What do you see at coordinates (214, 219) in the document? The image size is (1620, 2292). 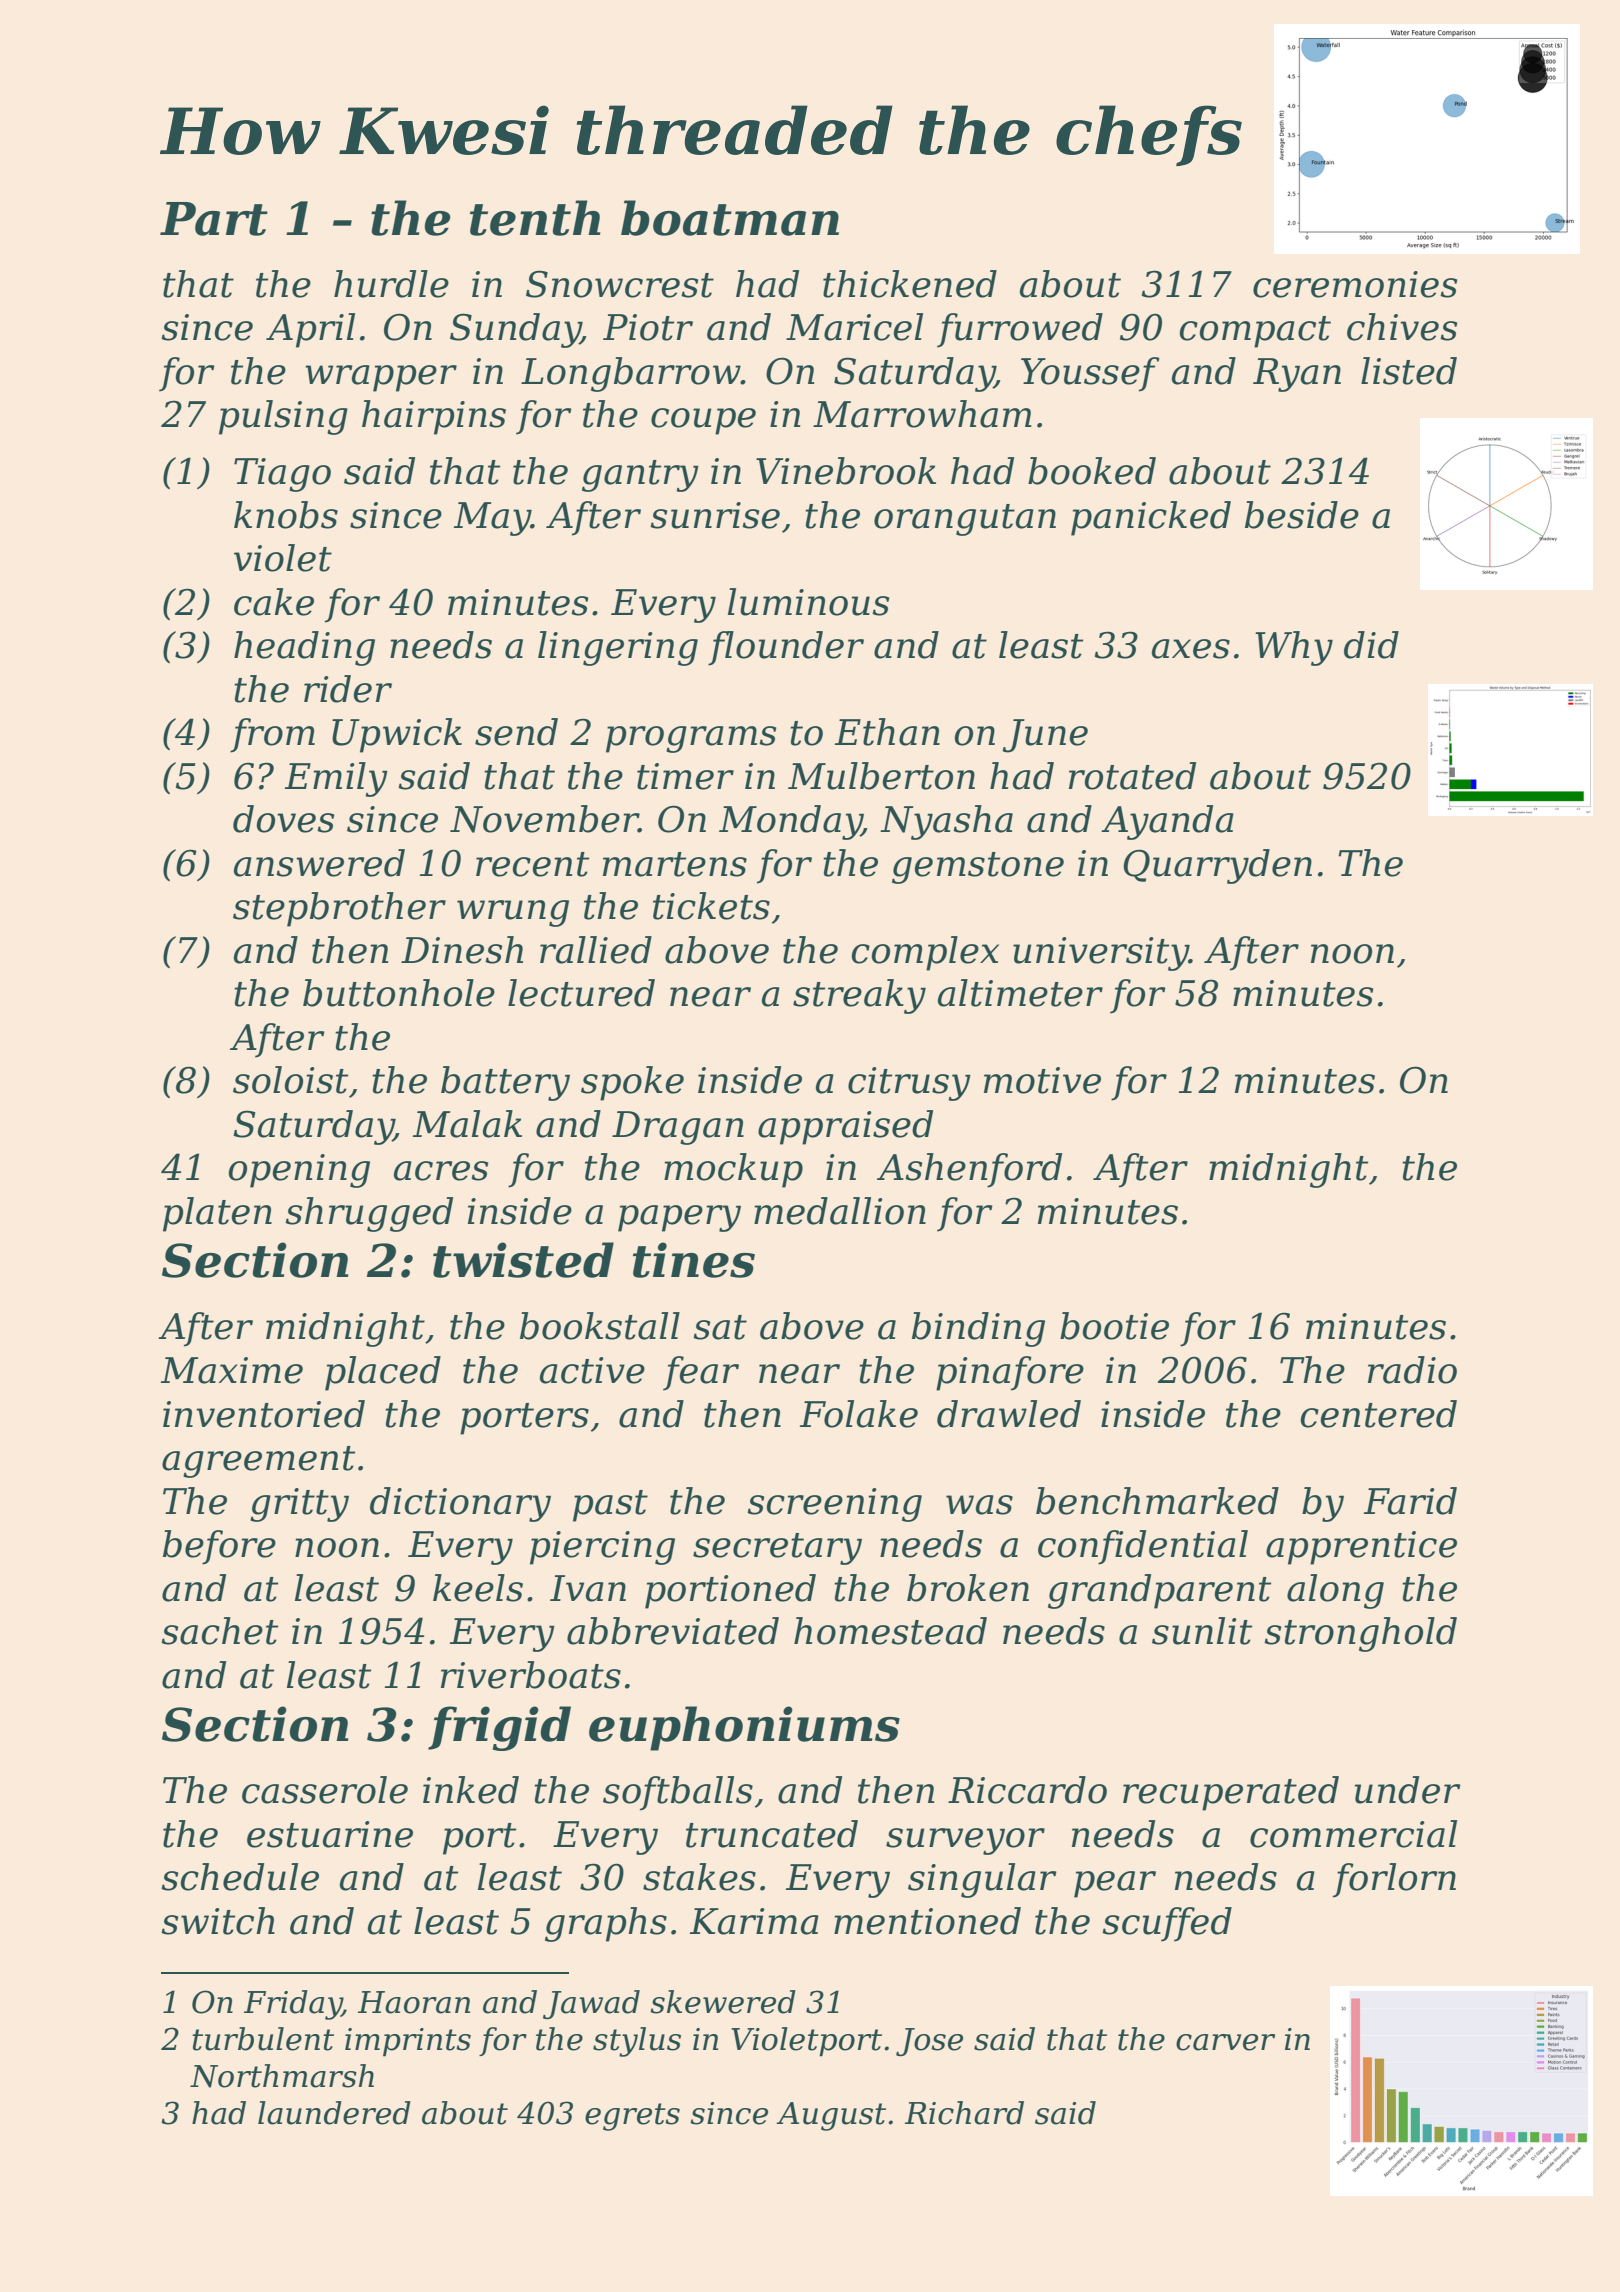 I see `Part` at bounding box center [214, 219].
